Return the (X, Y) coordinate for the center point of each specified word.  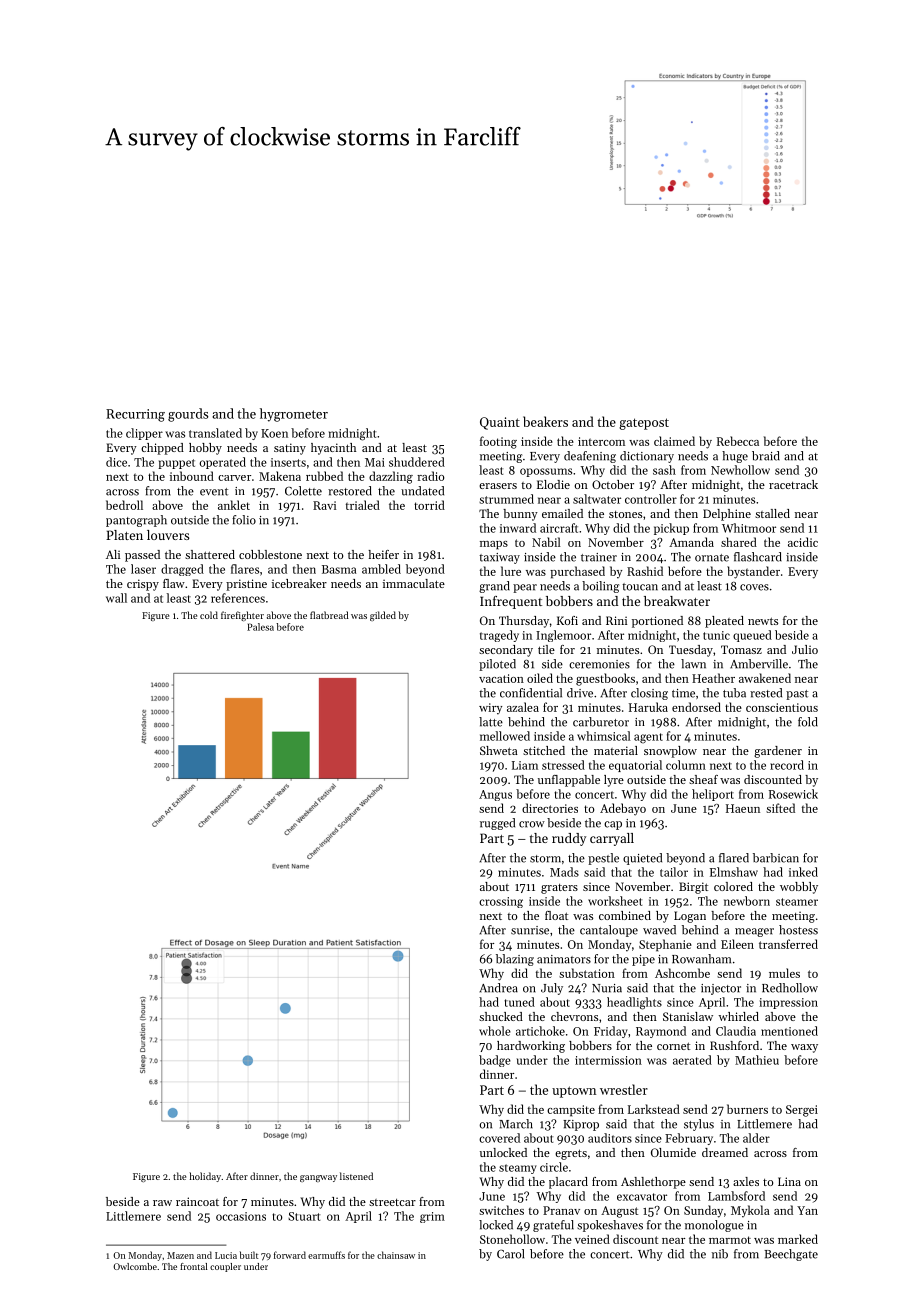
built (249, 1255)
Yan (807, 1210)
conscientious (782, 707)
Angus (495, 795)
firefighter (242, 616)
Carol (510, 1254)
